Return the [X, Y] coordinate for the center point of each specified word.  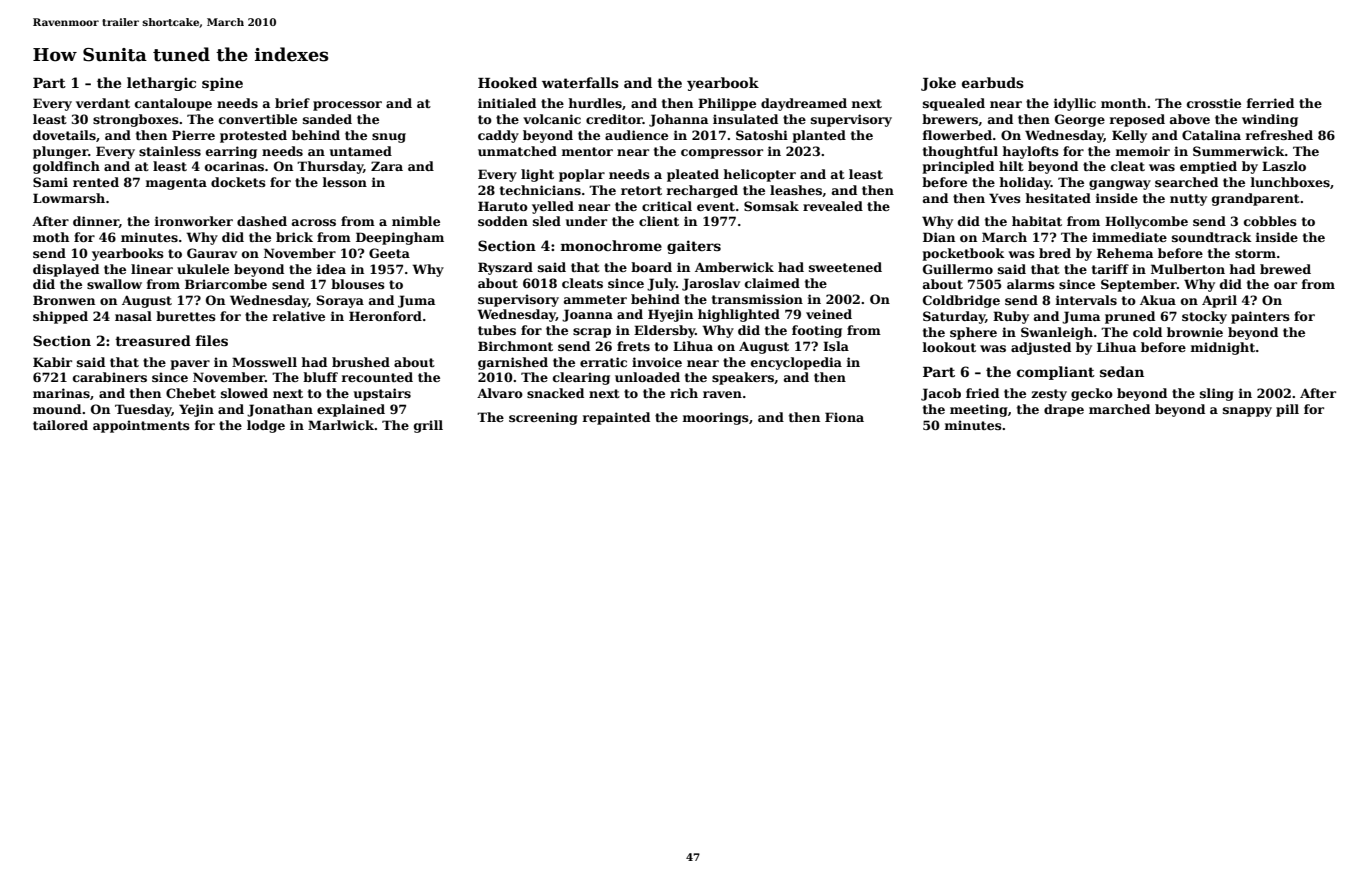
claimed [772, 283]
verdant [103, 103]
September [1139, 285]
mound [57, 409]
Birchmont [515, 346]
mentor [587, 151]
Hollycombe [1146, 222]
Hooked [507, 82]
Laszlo [1284, 166]
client [659, 221]
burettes [186, 316]
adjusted [1041, 348]
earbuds [993, 82]
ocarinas [234, 166]
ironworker [194, 221]
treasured [153, 340]
